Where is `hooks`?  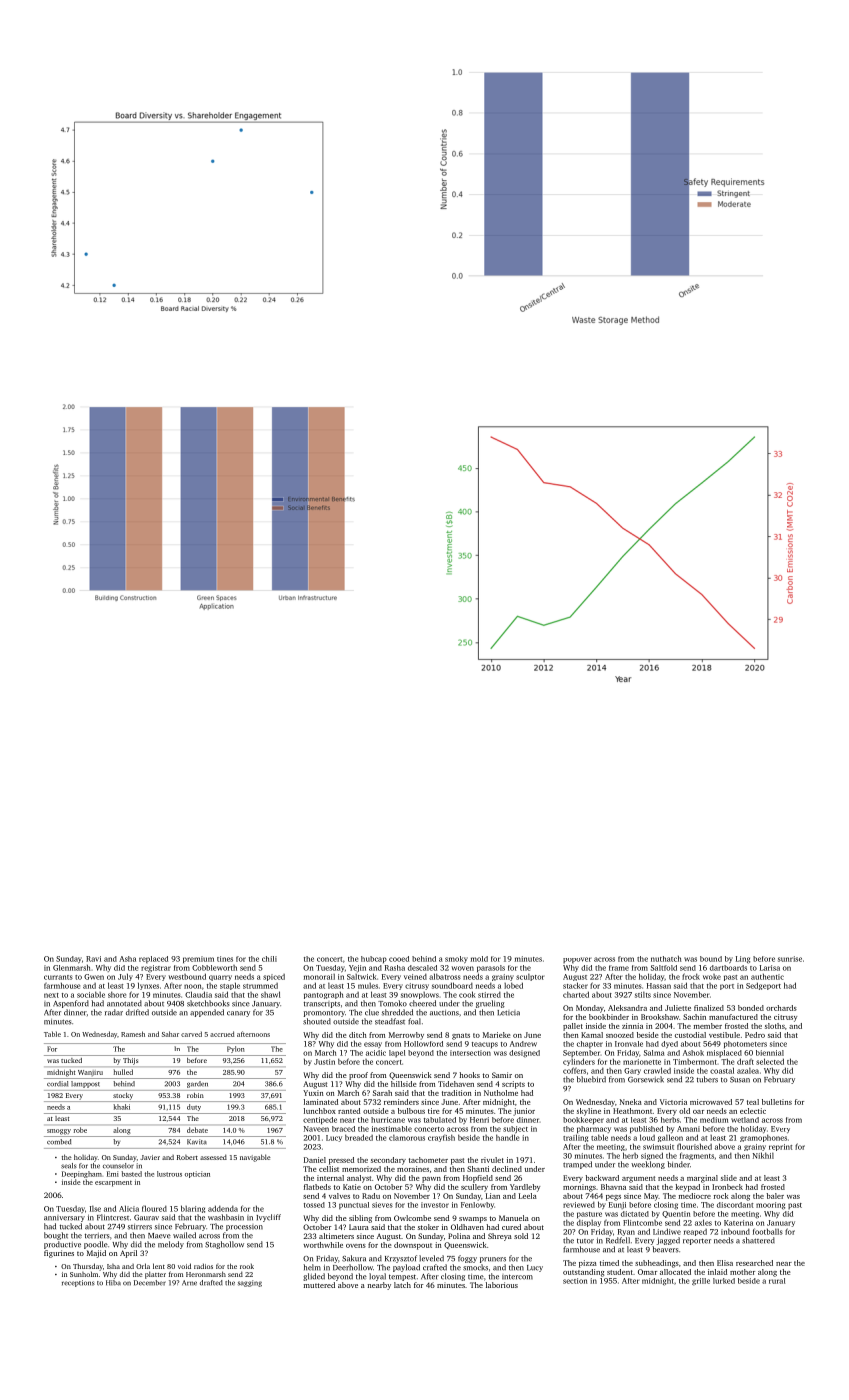 hooks is located at coordinates (470, 1075).
